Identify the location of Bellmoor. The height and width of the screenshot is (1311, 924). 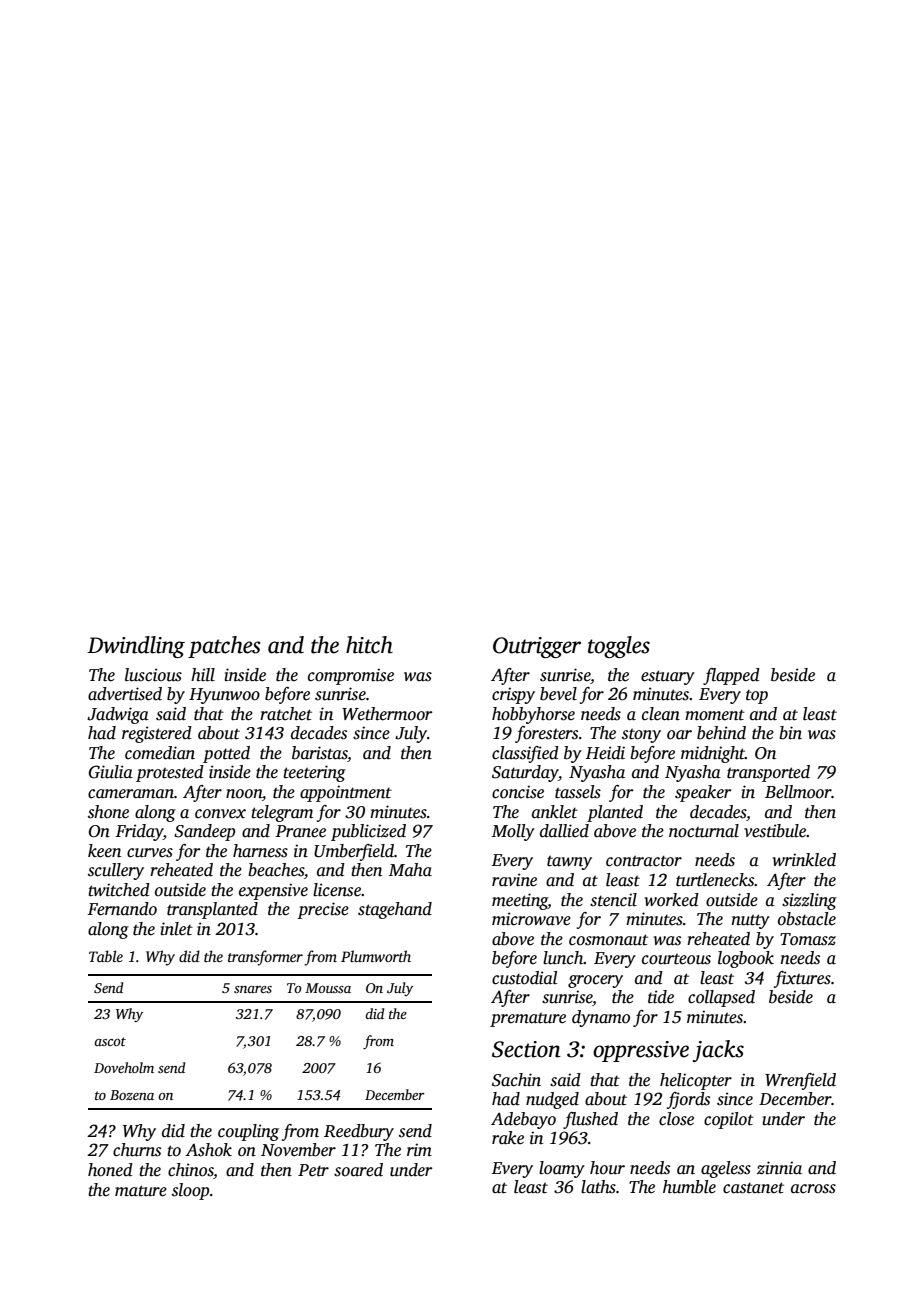
(798, 792).
